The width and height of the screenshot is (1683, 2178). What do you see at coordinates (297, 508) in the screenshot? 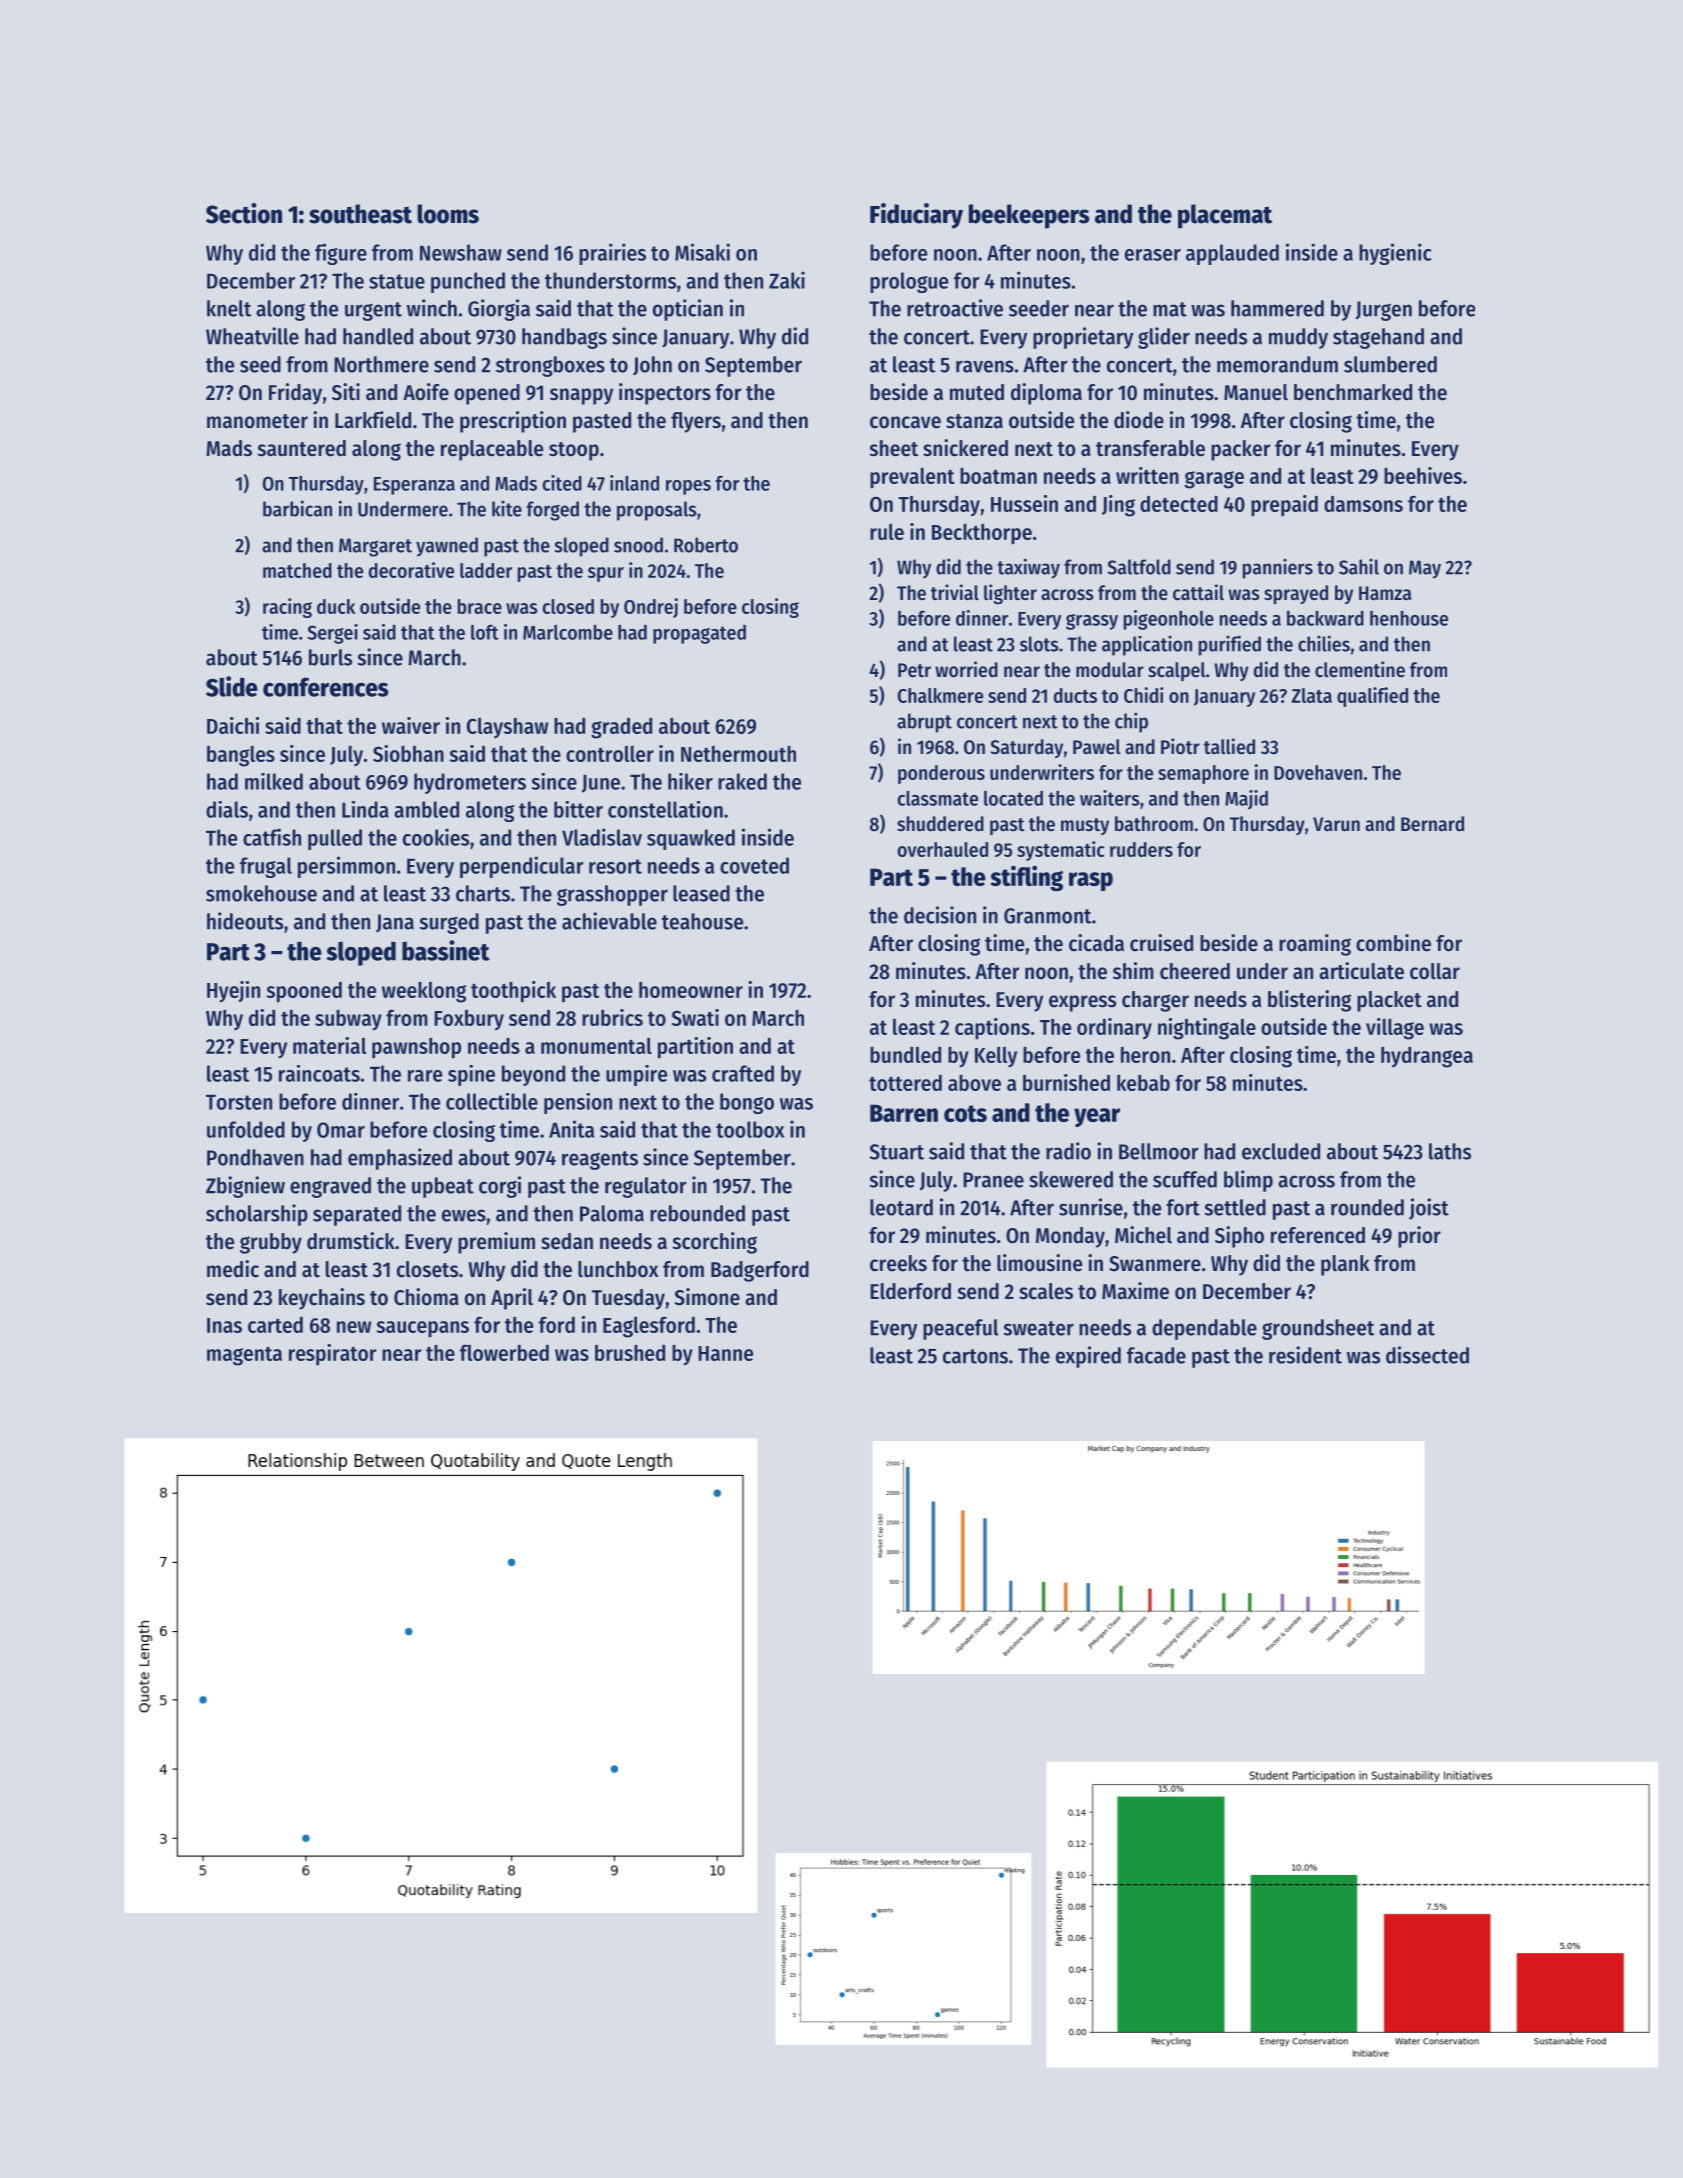
I see `barbican` at bounding box center [297, 508].
